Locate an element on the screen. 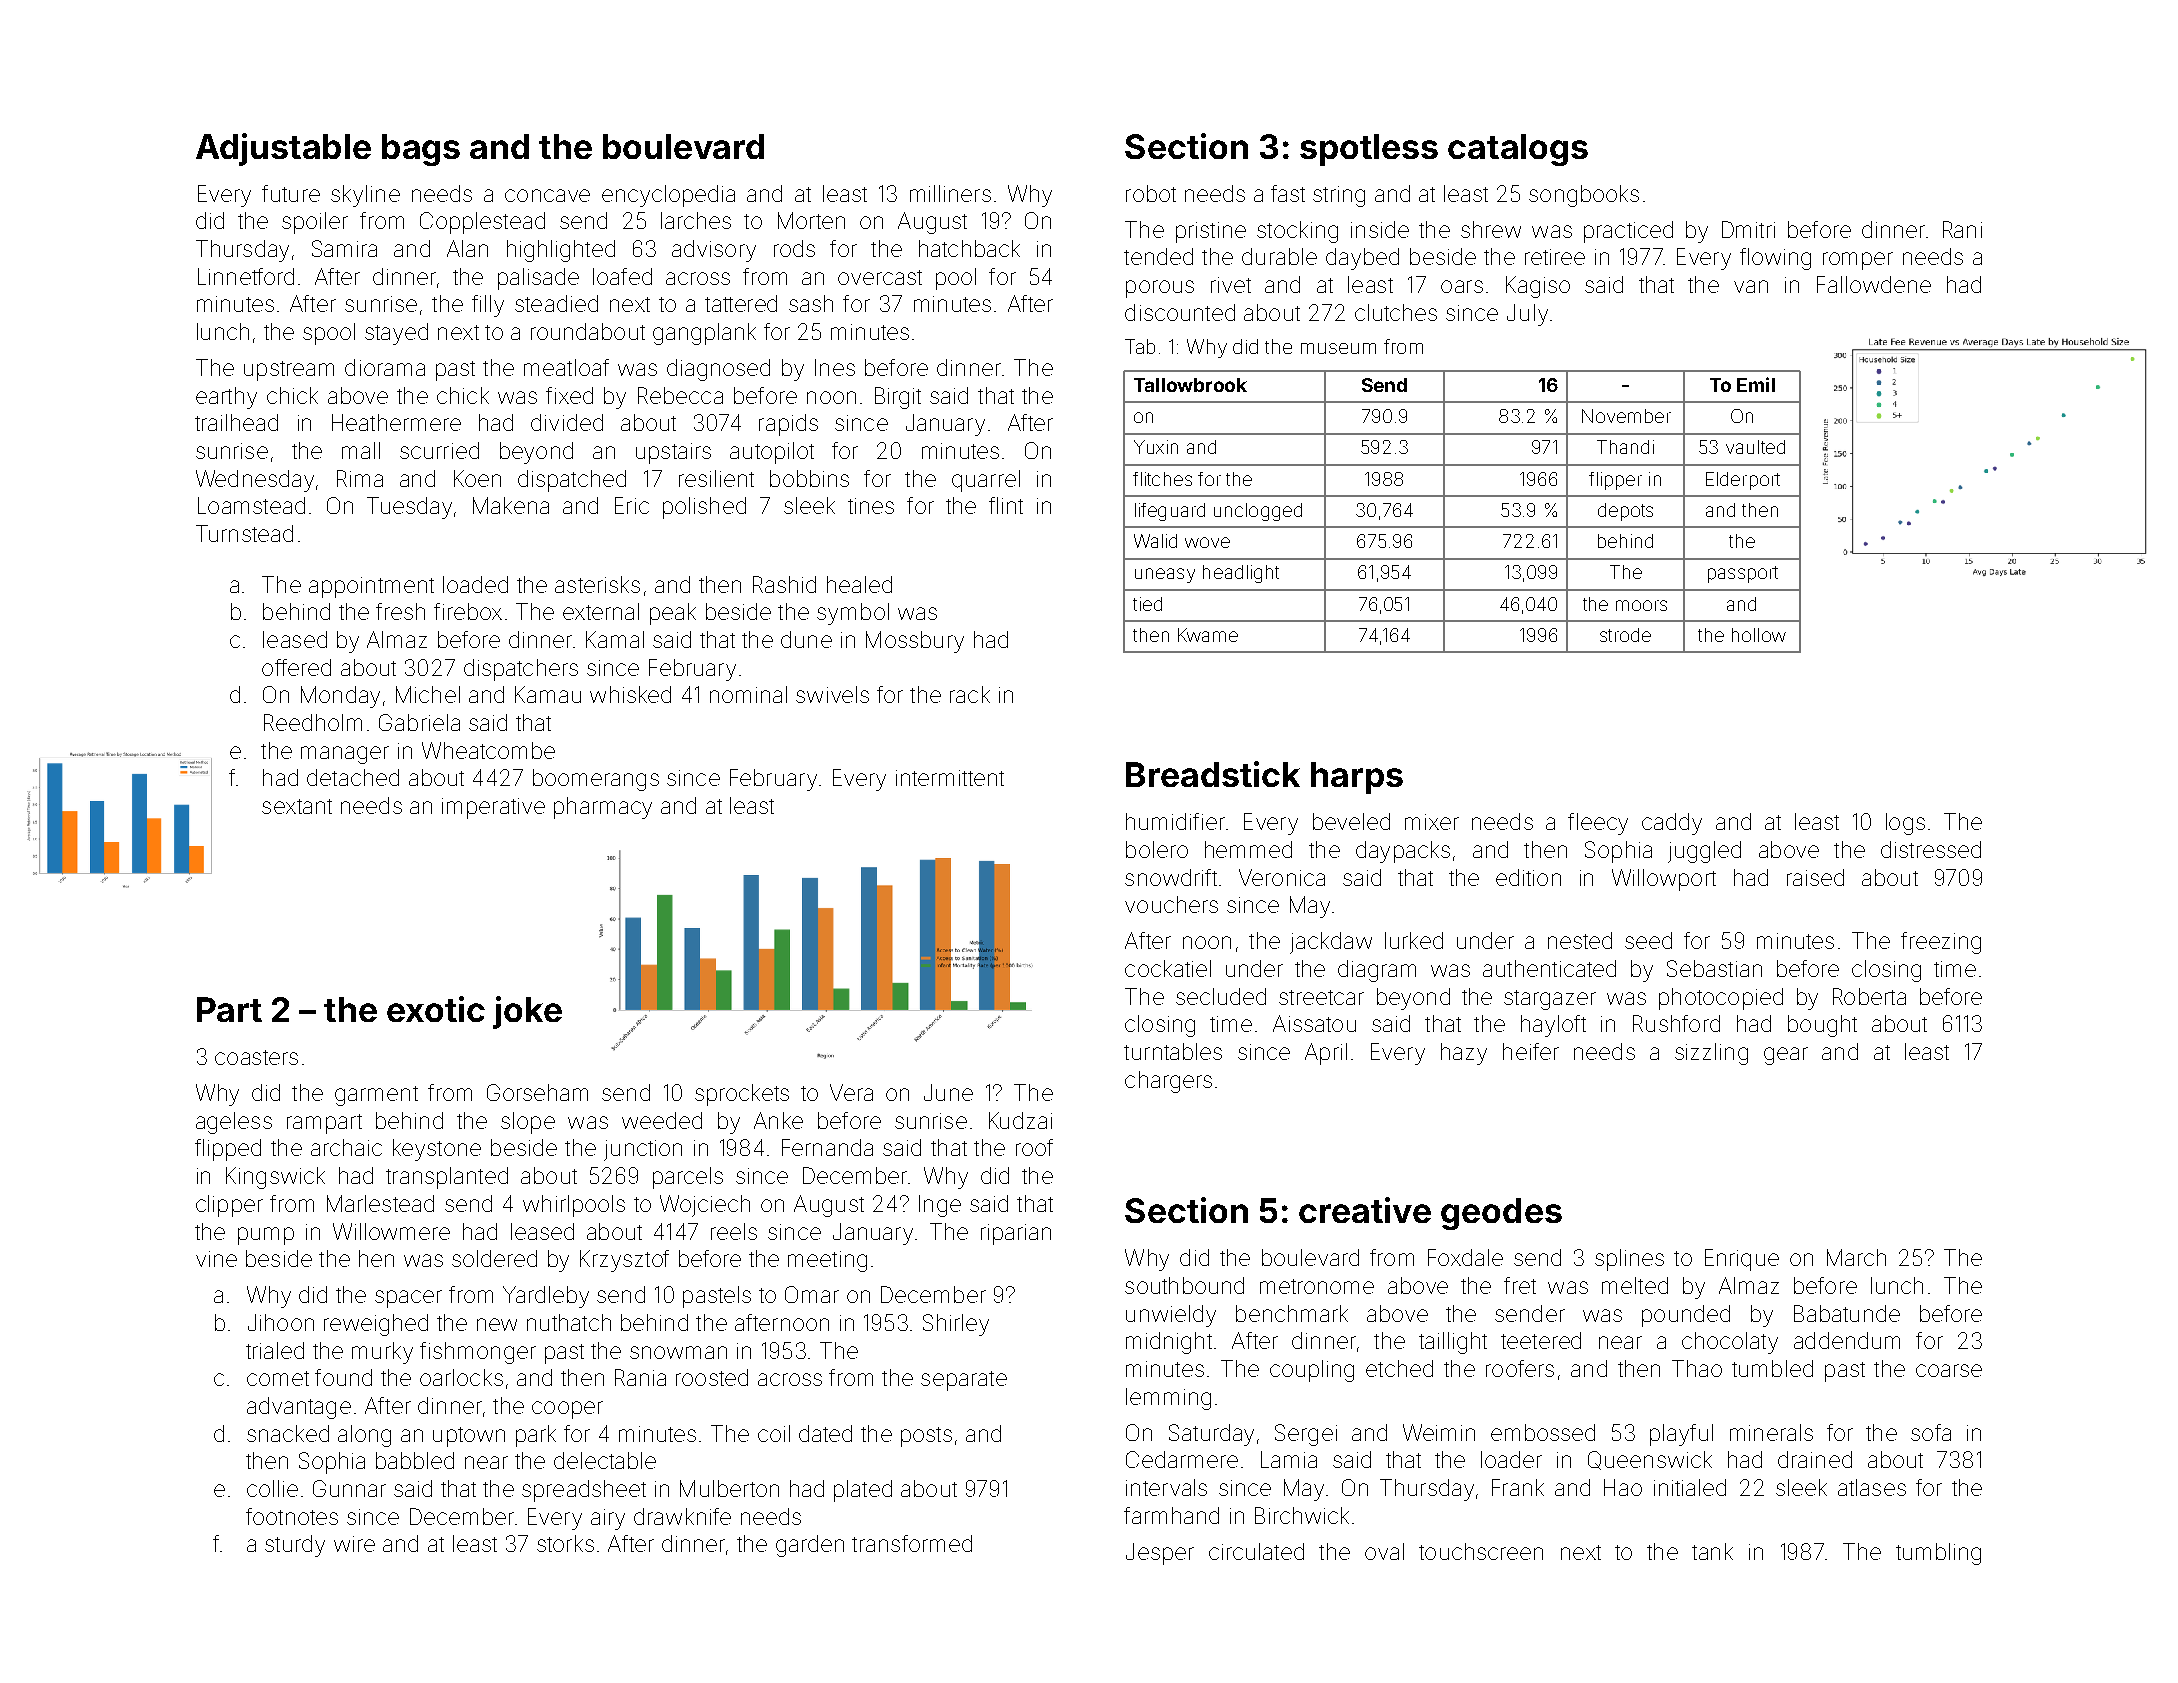 The image size is (2178, 1683). milliners is located at coordinates (950, 193).
